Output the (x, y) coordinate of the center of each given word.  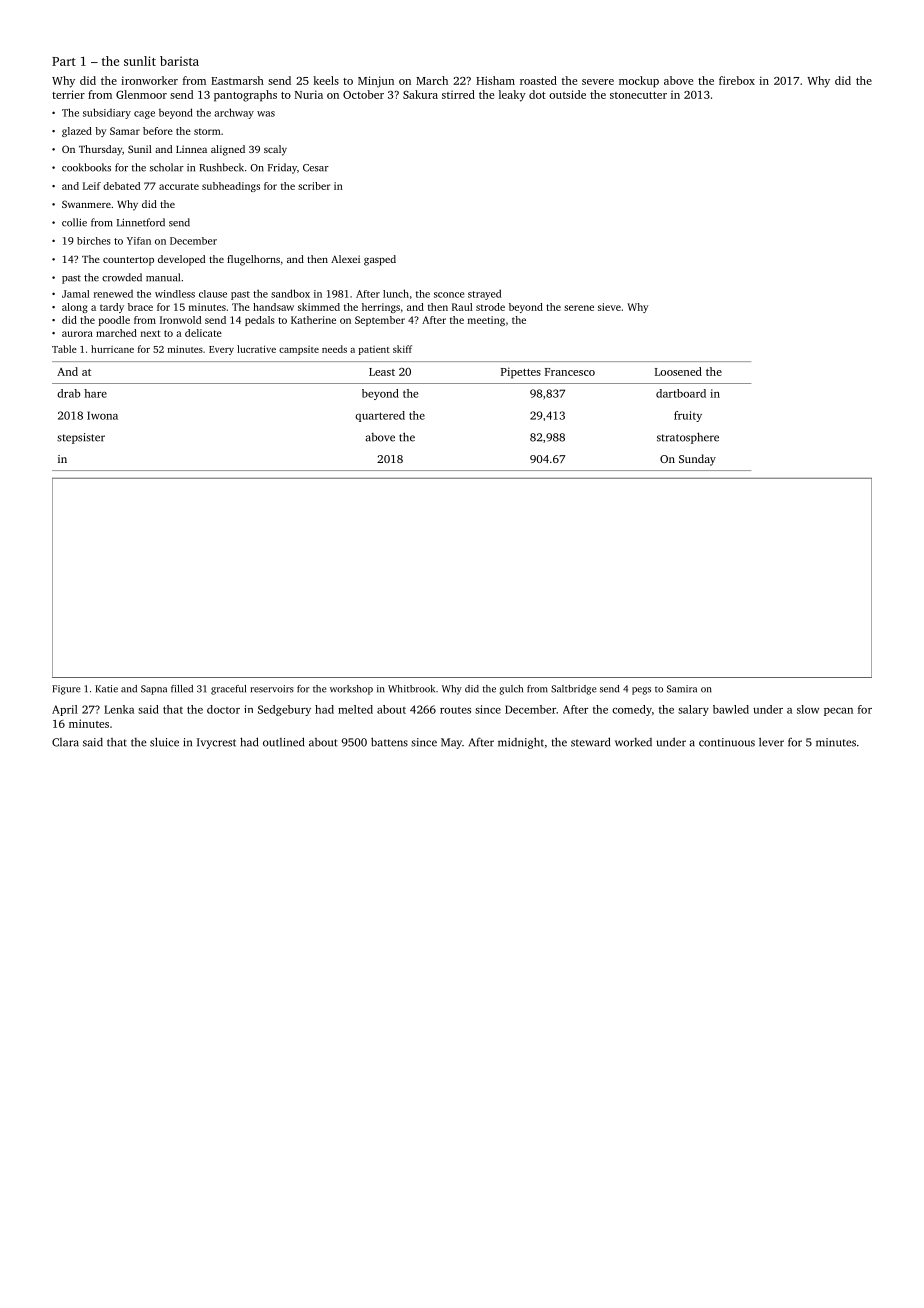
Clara (65, 742)
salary (693, 710)
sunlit (140, 61)
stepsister (81, 438)
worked (633, 742)
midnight (521, 743)
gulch (511, 690)
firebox (737, 80)
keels (326, 80)
